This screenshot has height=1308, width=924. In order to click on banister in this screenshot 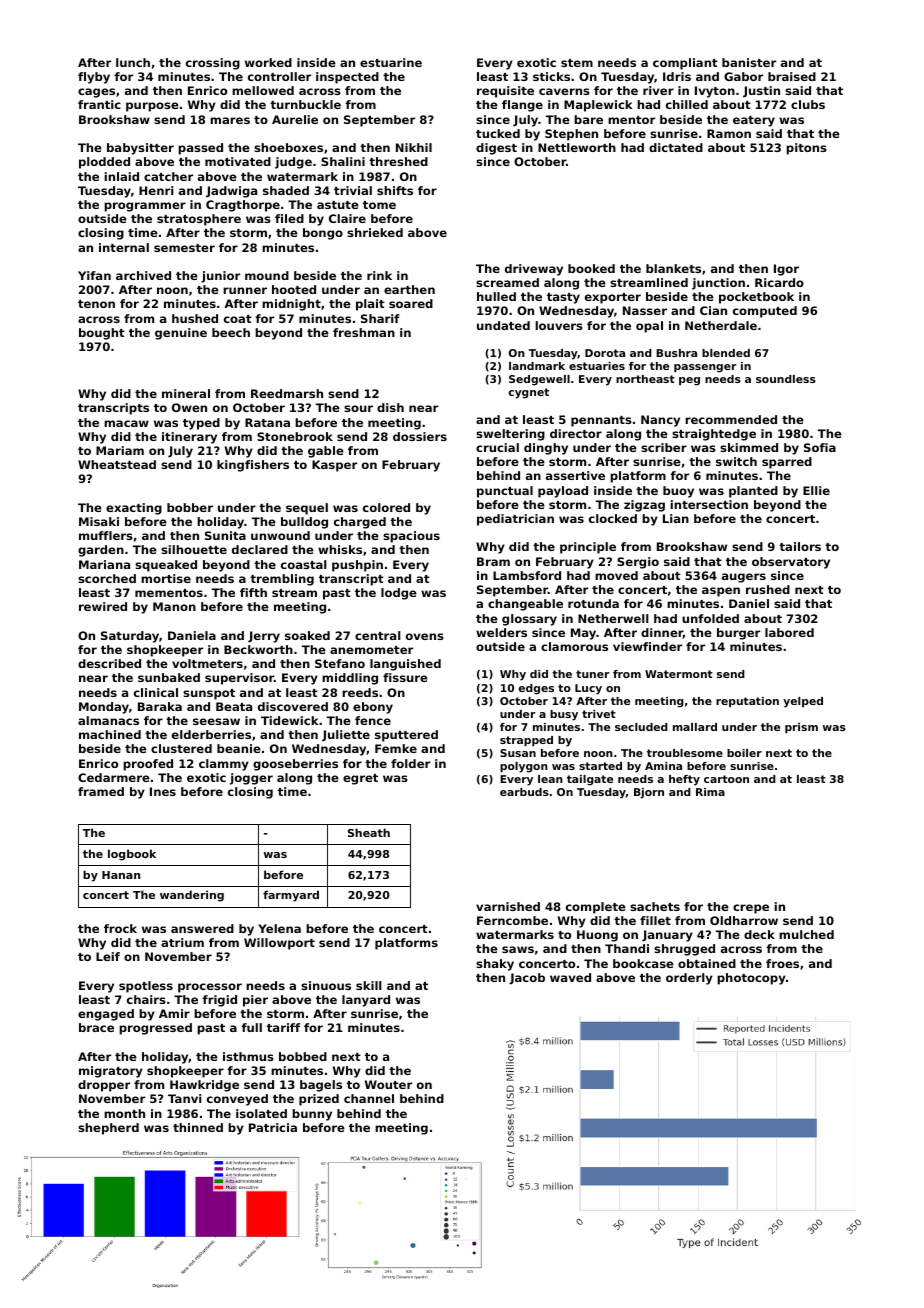, I will do `click(749, 62)`.
